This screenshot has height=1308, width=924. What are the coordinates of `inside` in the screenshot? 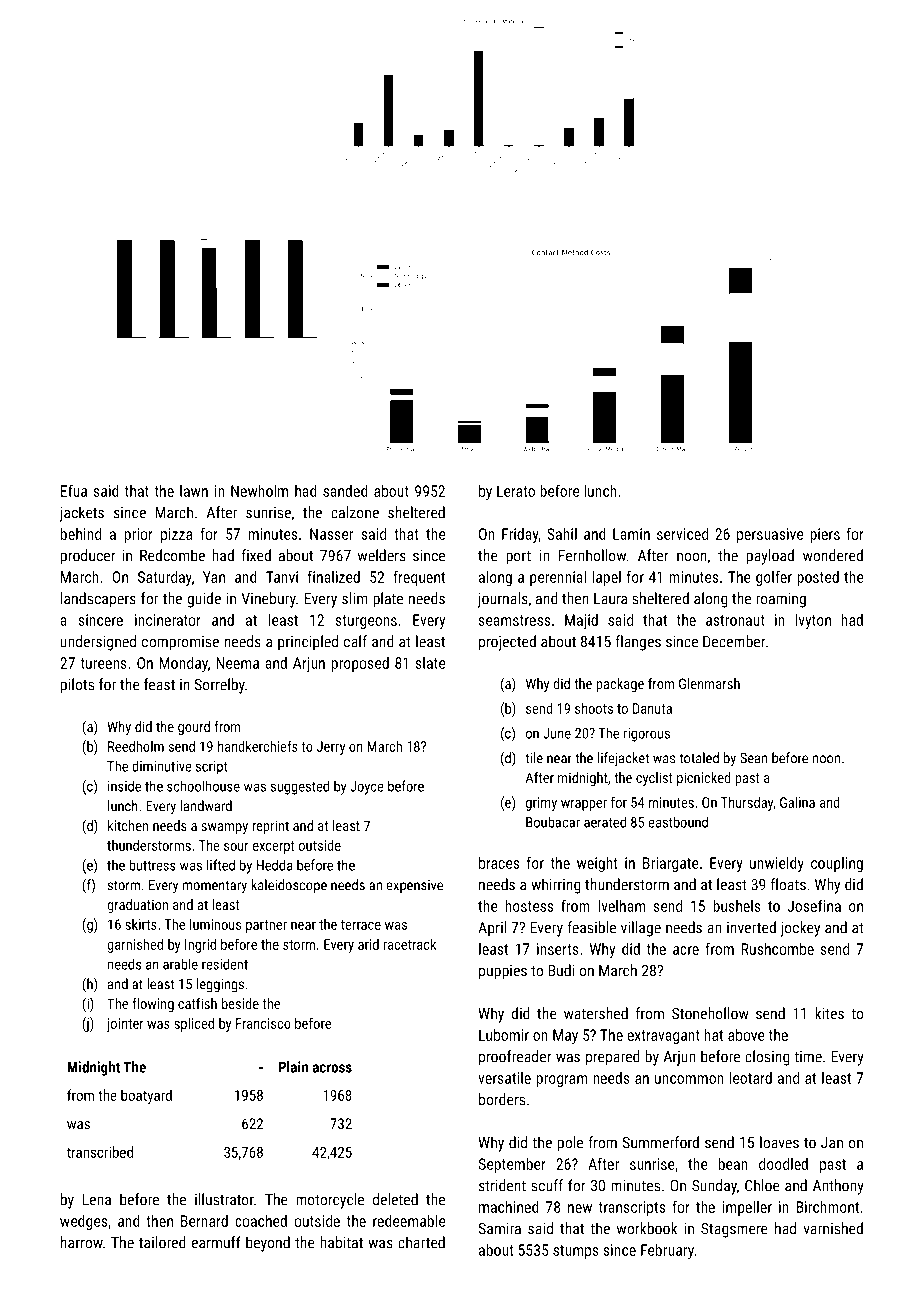 It's located at (124, 786).
